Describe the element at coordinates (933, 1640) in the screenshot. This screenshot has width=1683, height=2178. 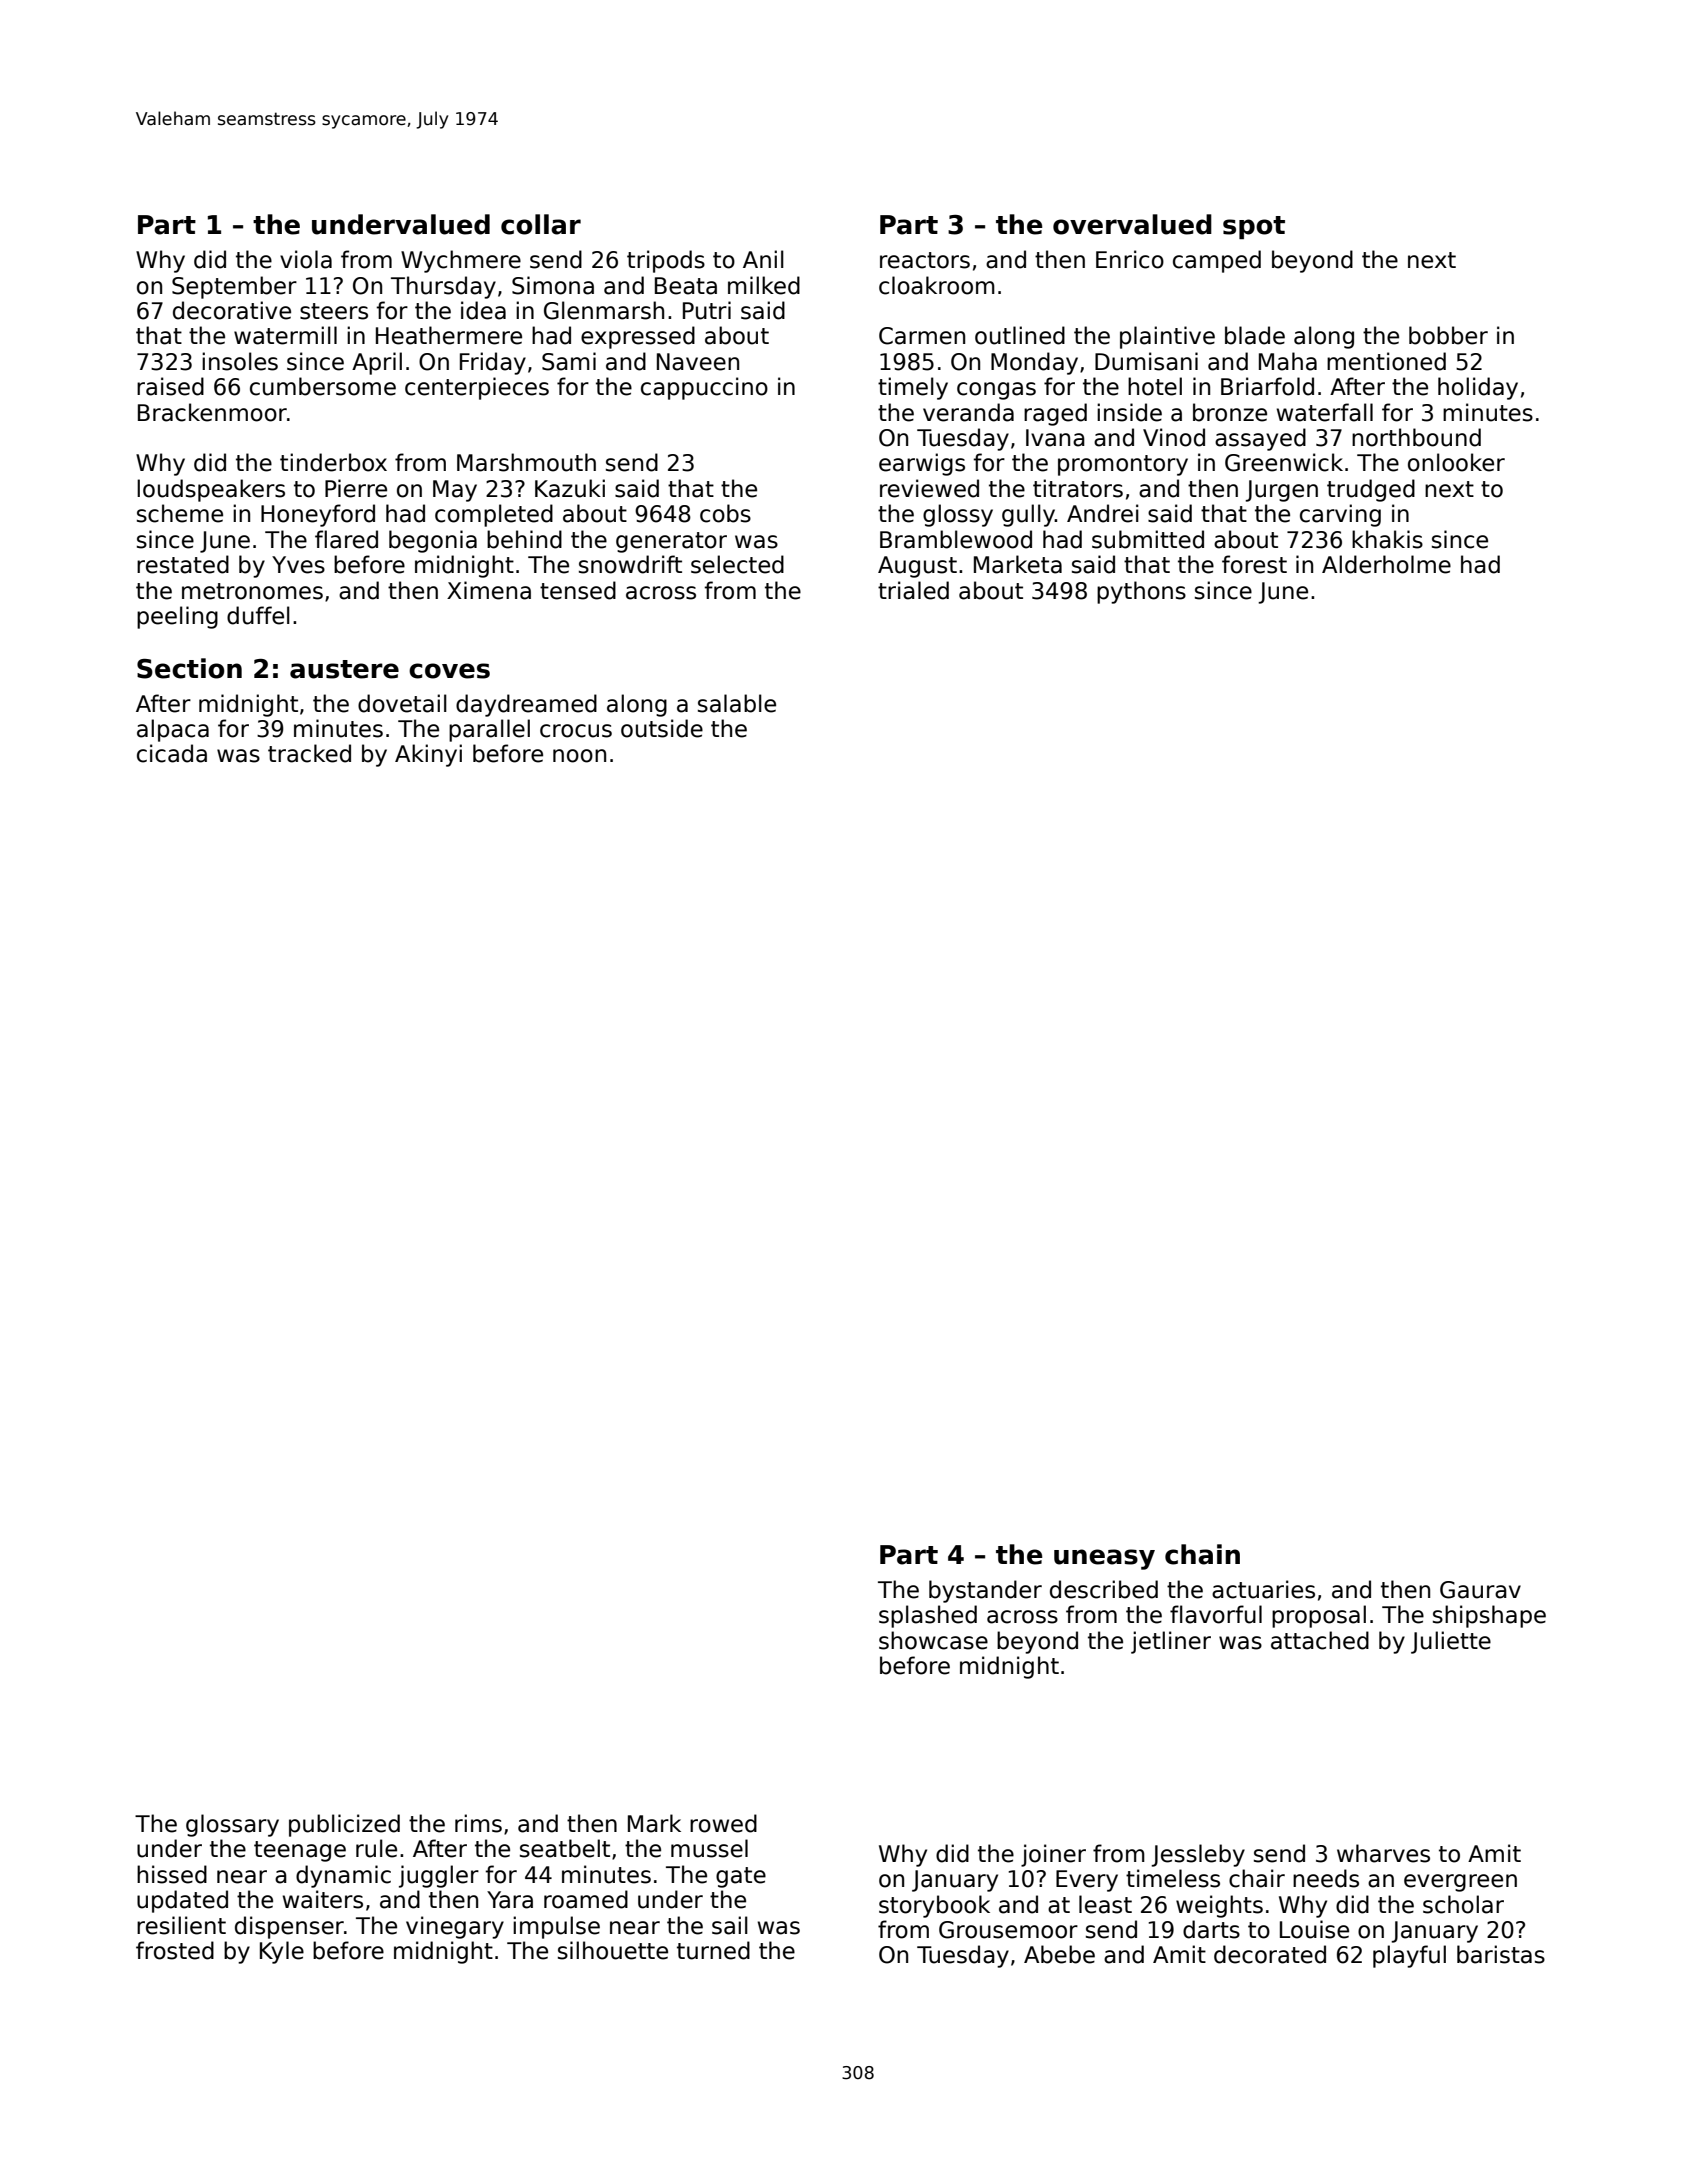
I see `showcase` at that location.
